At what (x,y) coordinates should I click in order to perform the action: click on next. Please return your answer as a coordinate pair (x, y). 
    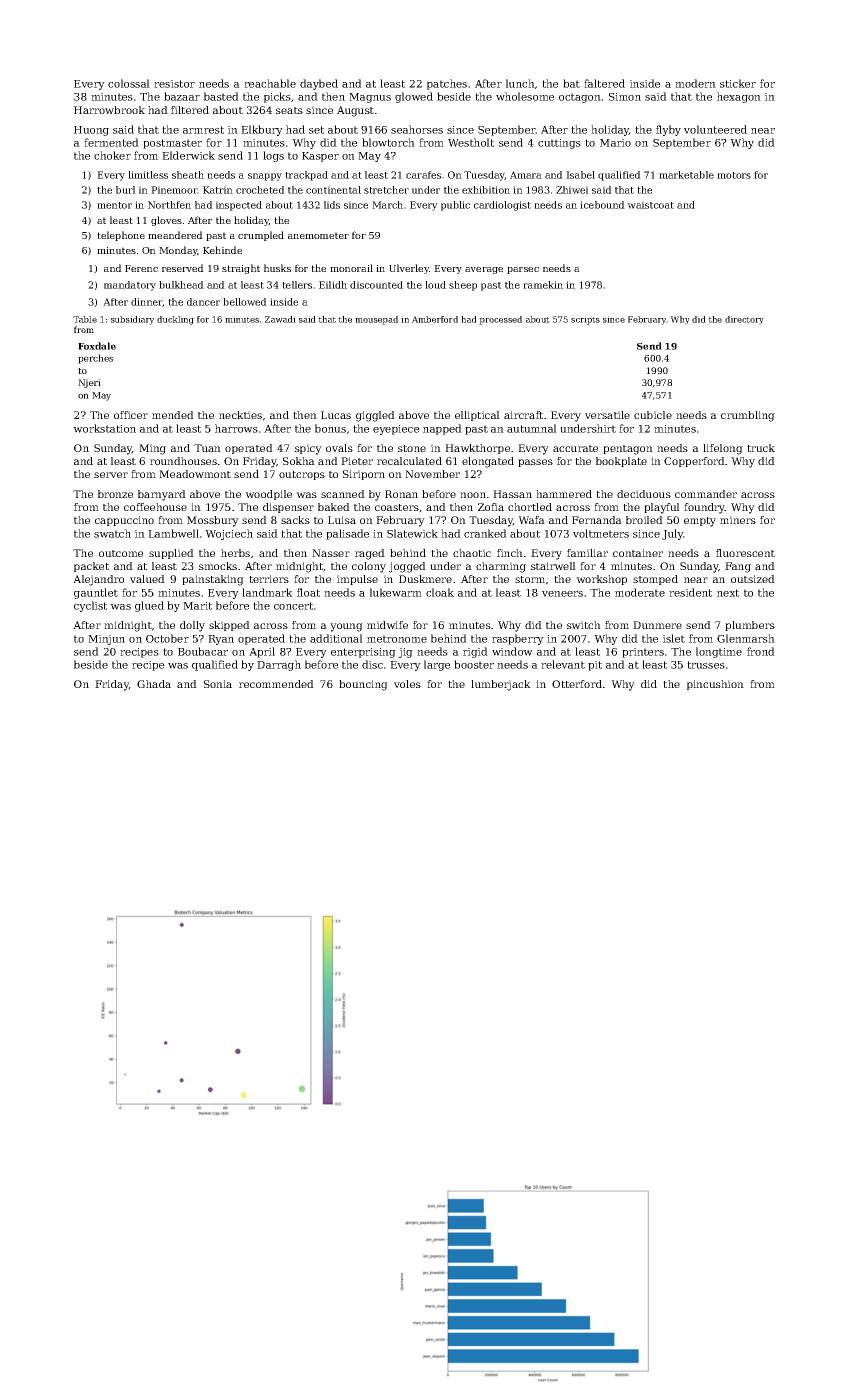
    Looking at the image, I should click on (728, 593).
